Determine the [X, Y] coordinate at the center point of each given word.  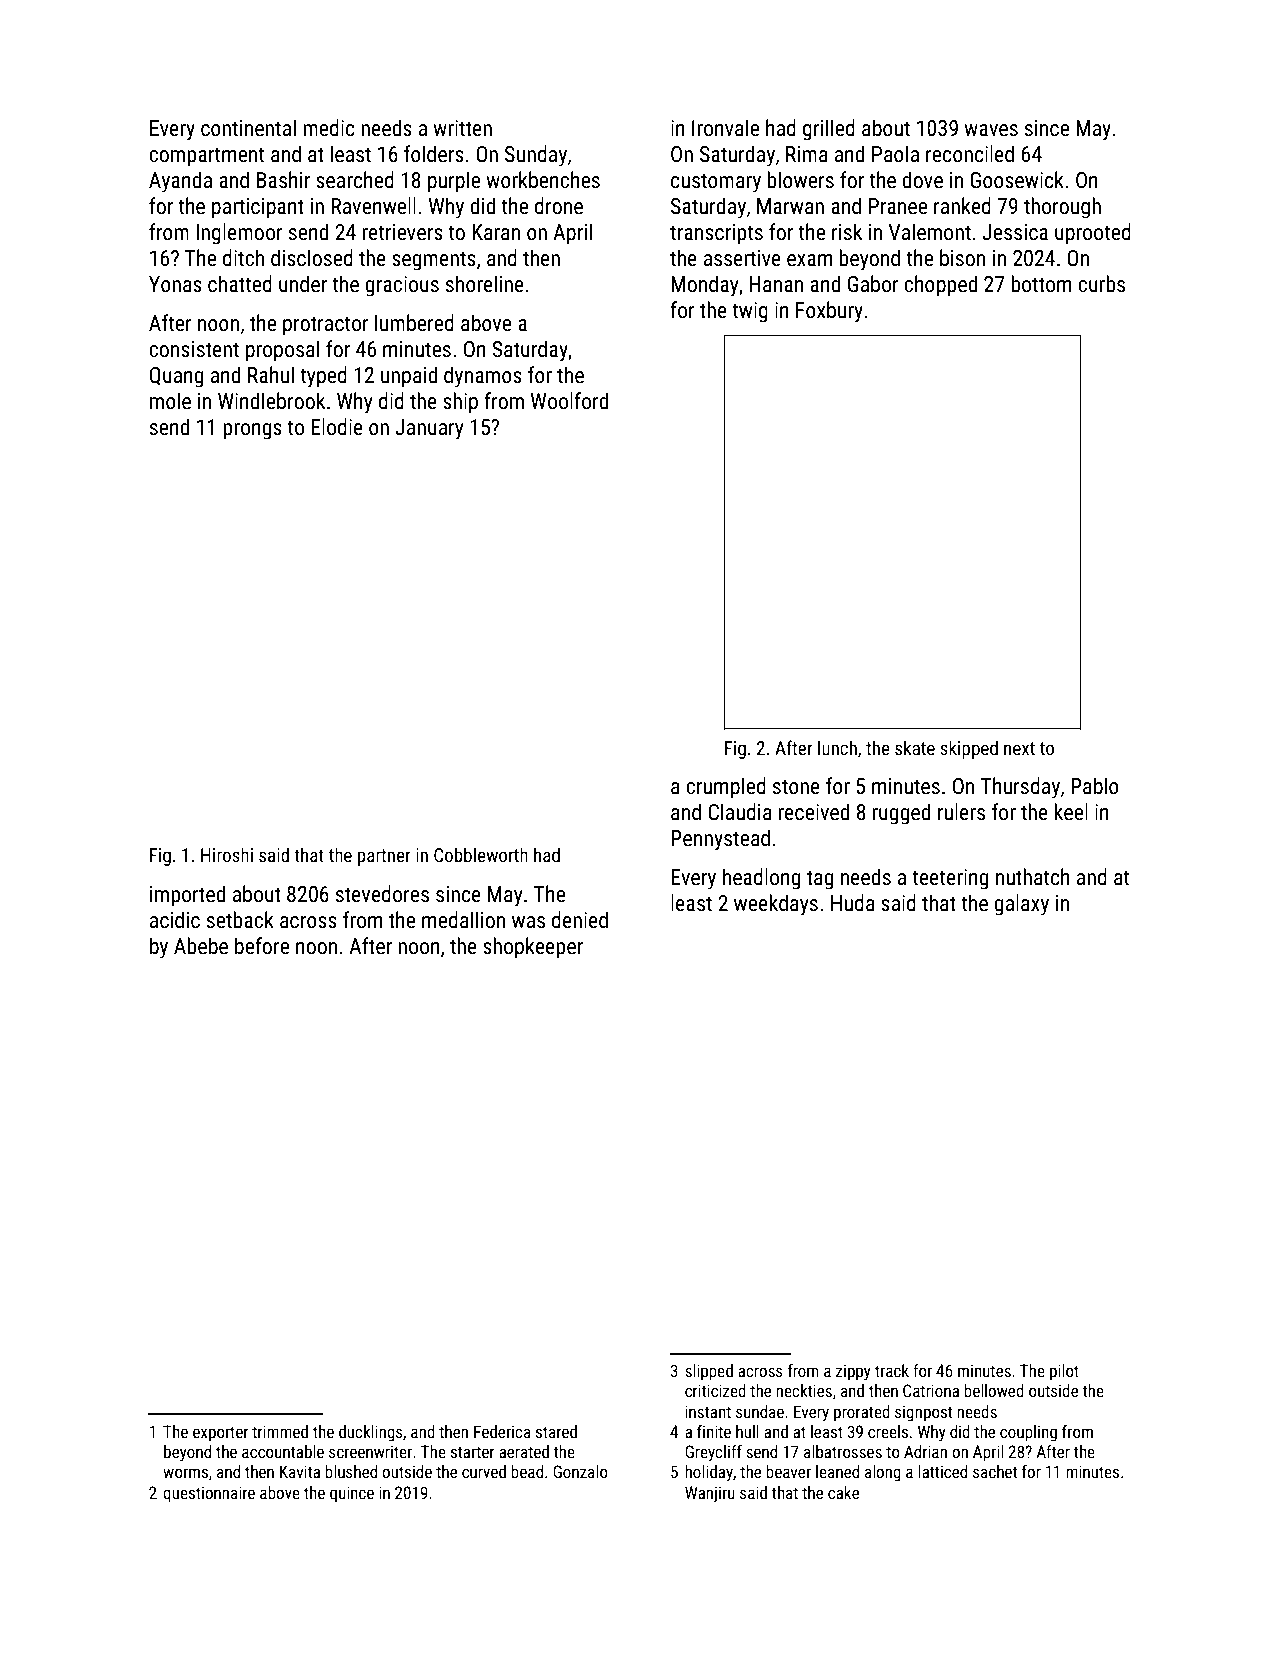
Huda [853, 903]
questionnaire [209, 1494]
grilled [829, 130]
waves [991, 130]
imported [187, 896]
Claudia [740, 812]
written [462, 128]
